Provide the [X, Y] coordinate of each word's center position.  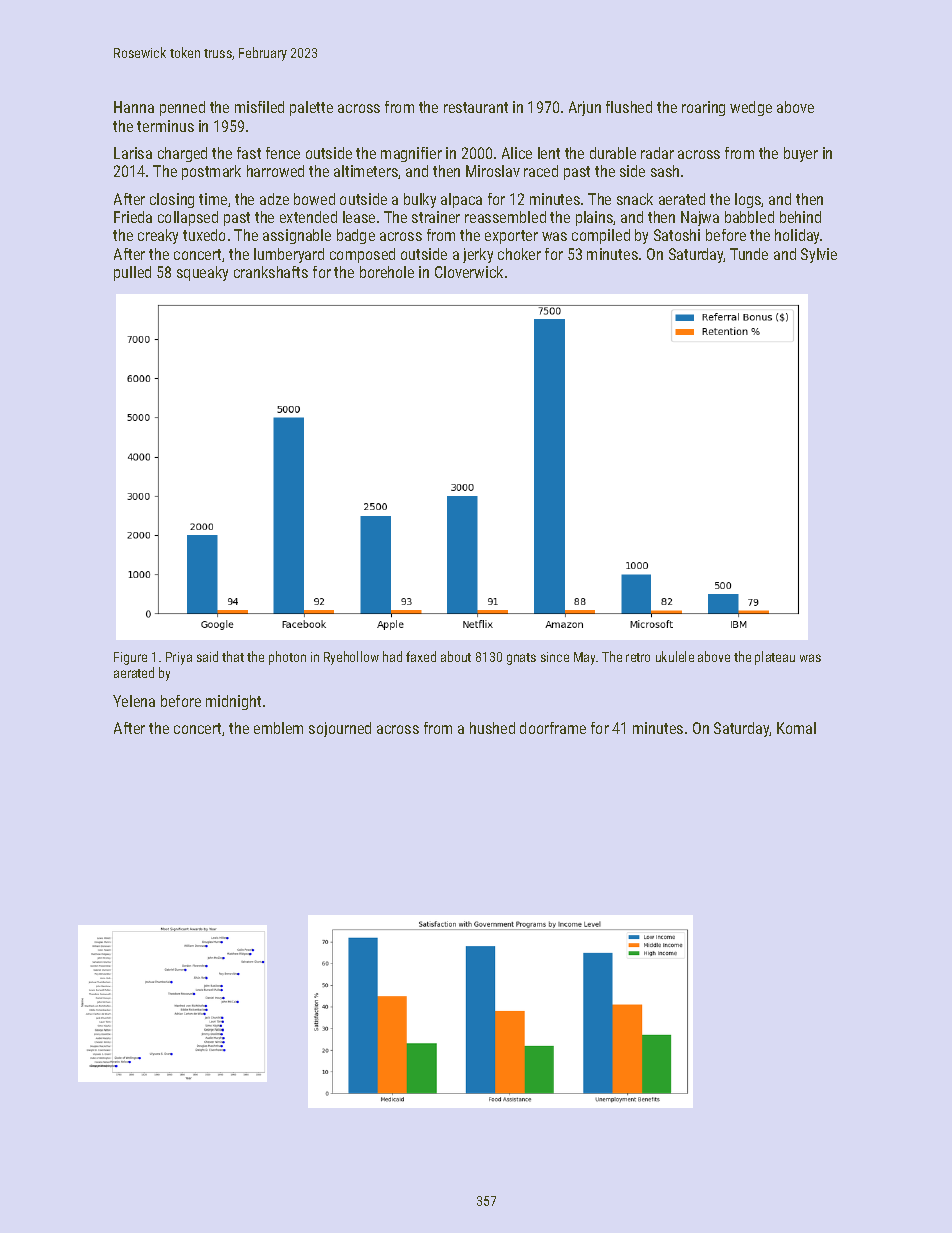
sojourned [340, 729]
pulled [132, 273]
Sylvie [819, 255]
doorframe [553, 728]
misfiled [259, 107]
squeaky [202, 273]
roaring [703, 108]
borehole [387, 272]
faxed [421, 656]
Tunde [749, 254]
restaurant [476, 107]
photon [287, 658]
